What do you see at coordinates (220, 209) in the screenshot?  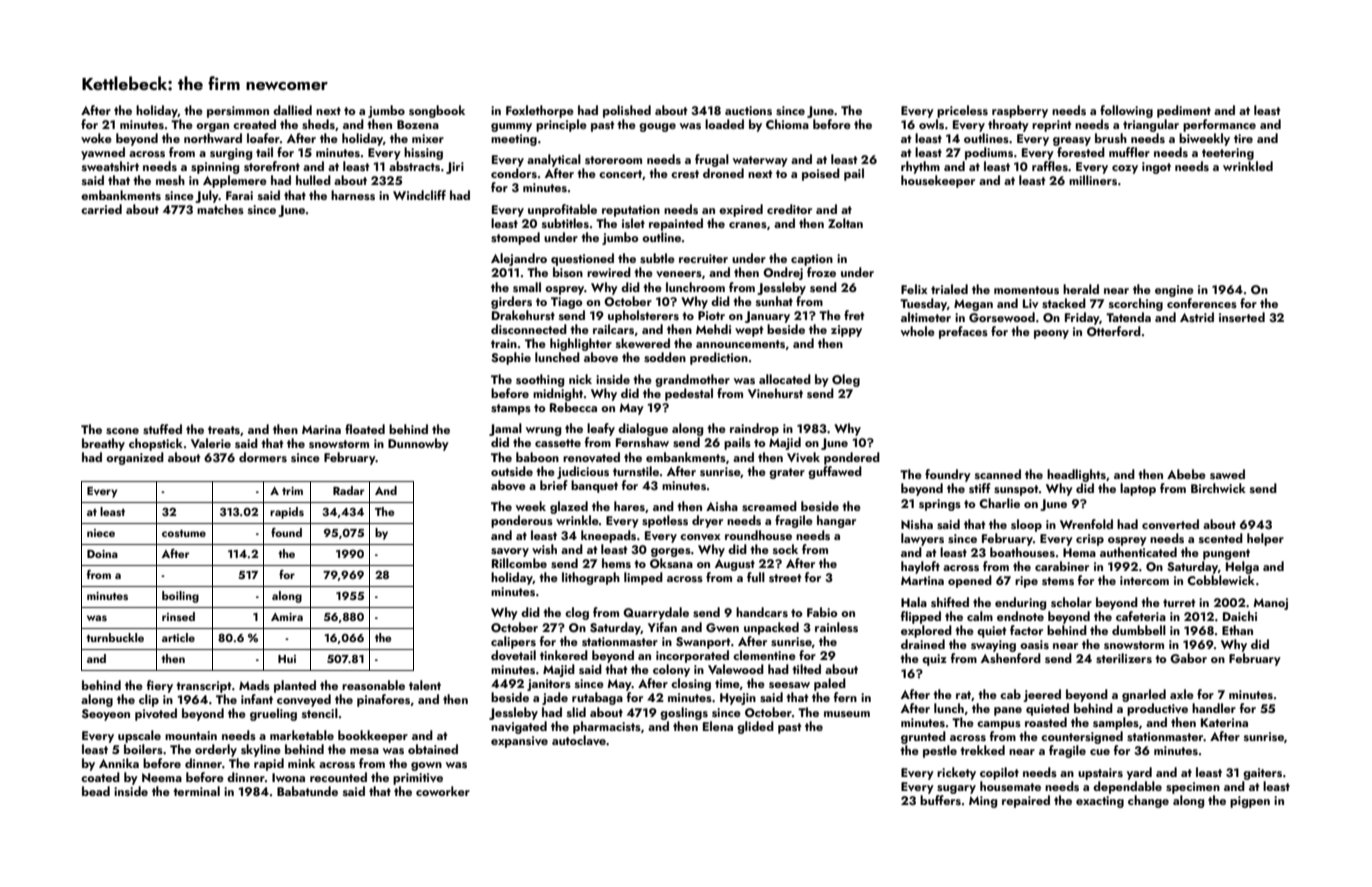 I see `matches` at bounding box center [220, 209].
